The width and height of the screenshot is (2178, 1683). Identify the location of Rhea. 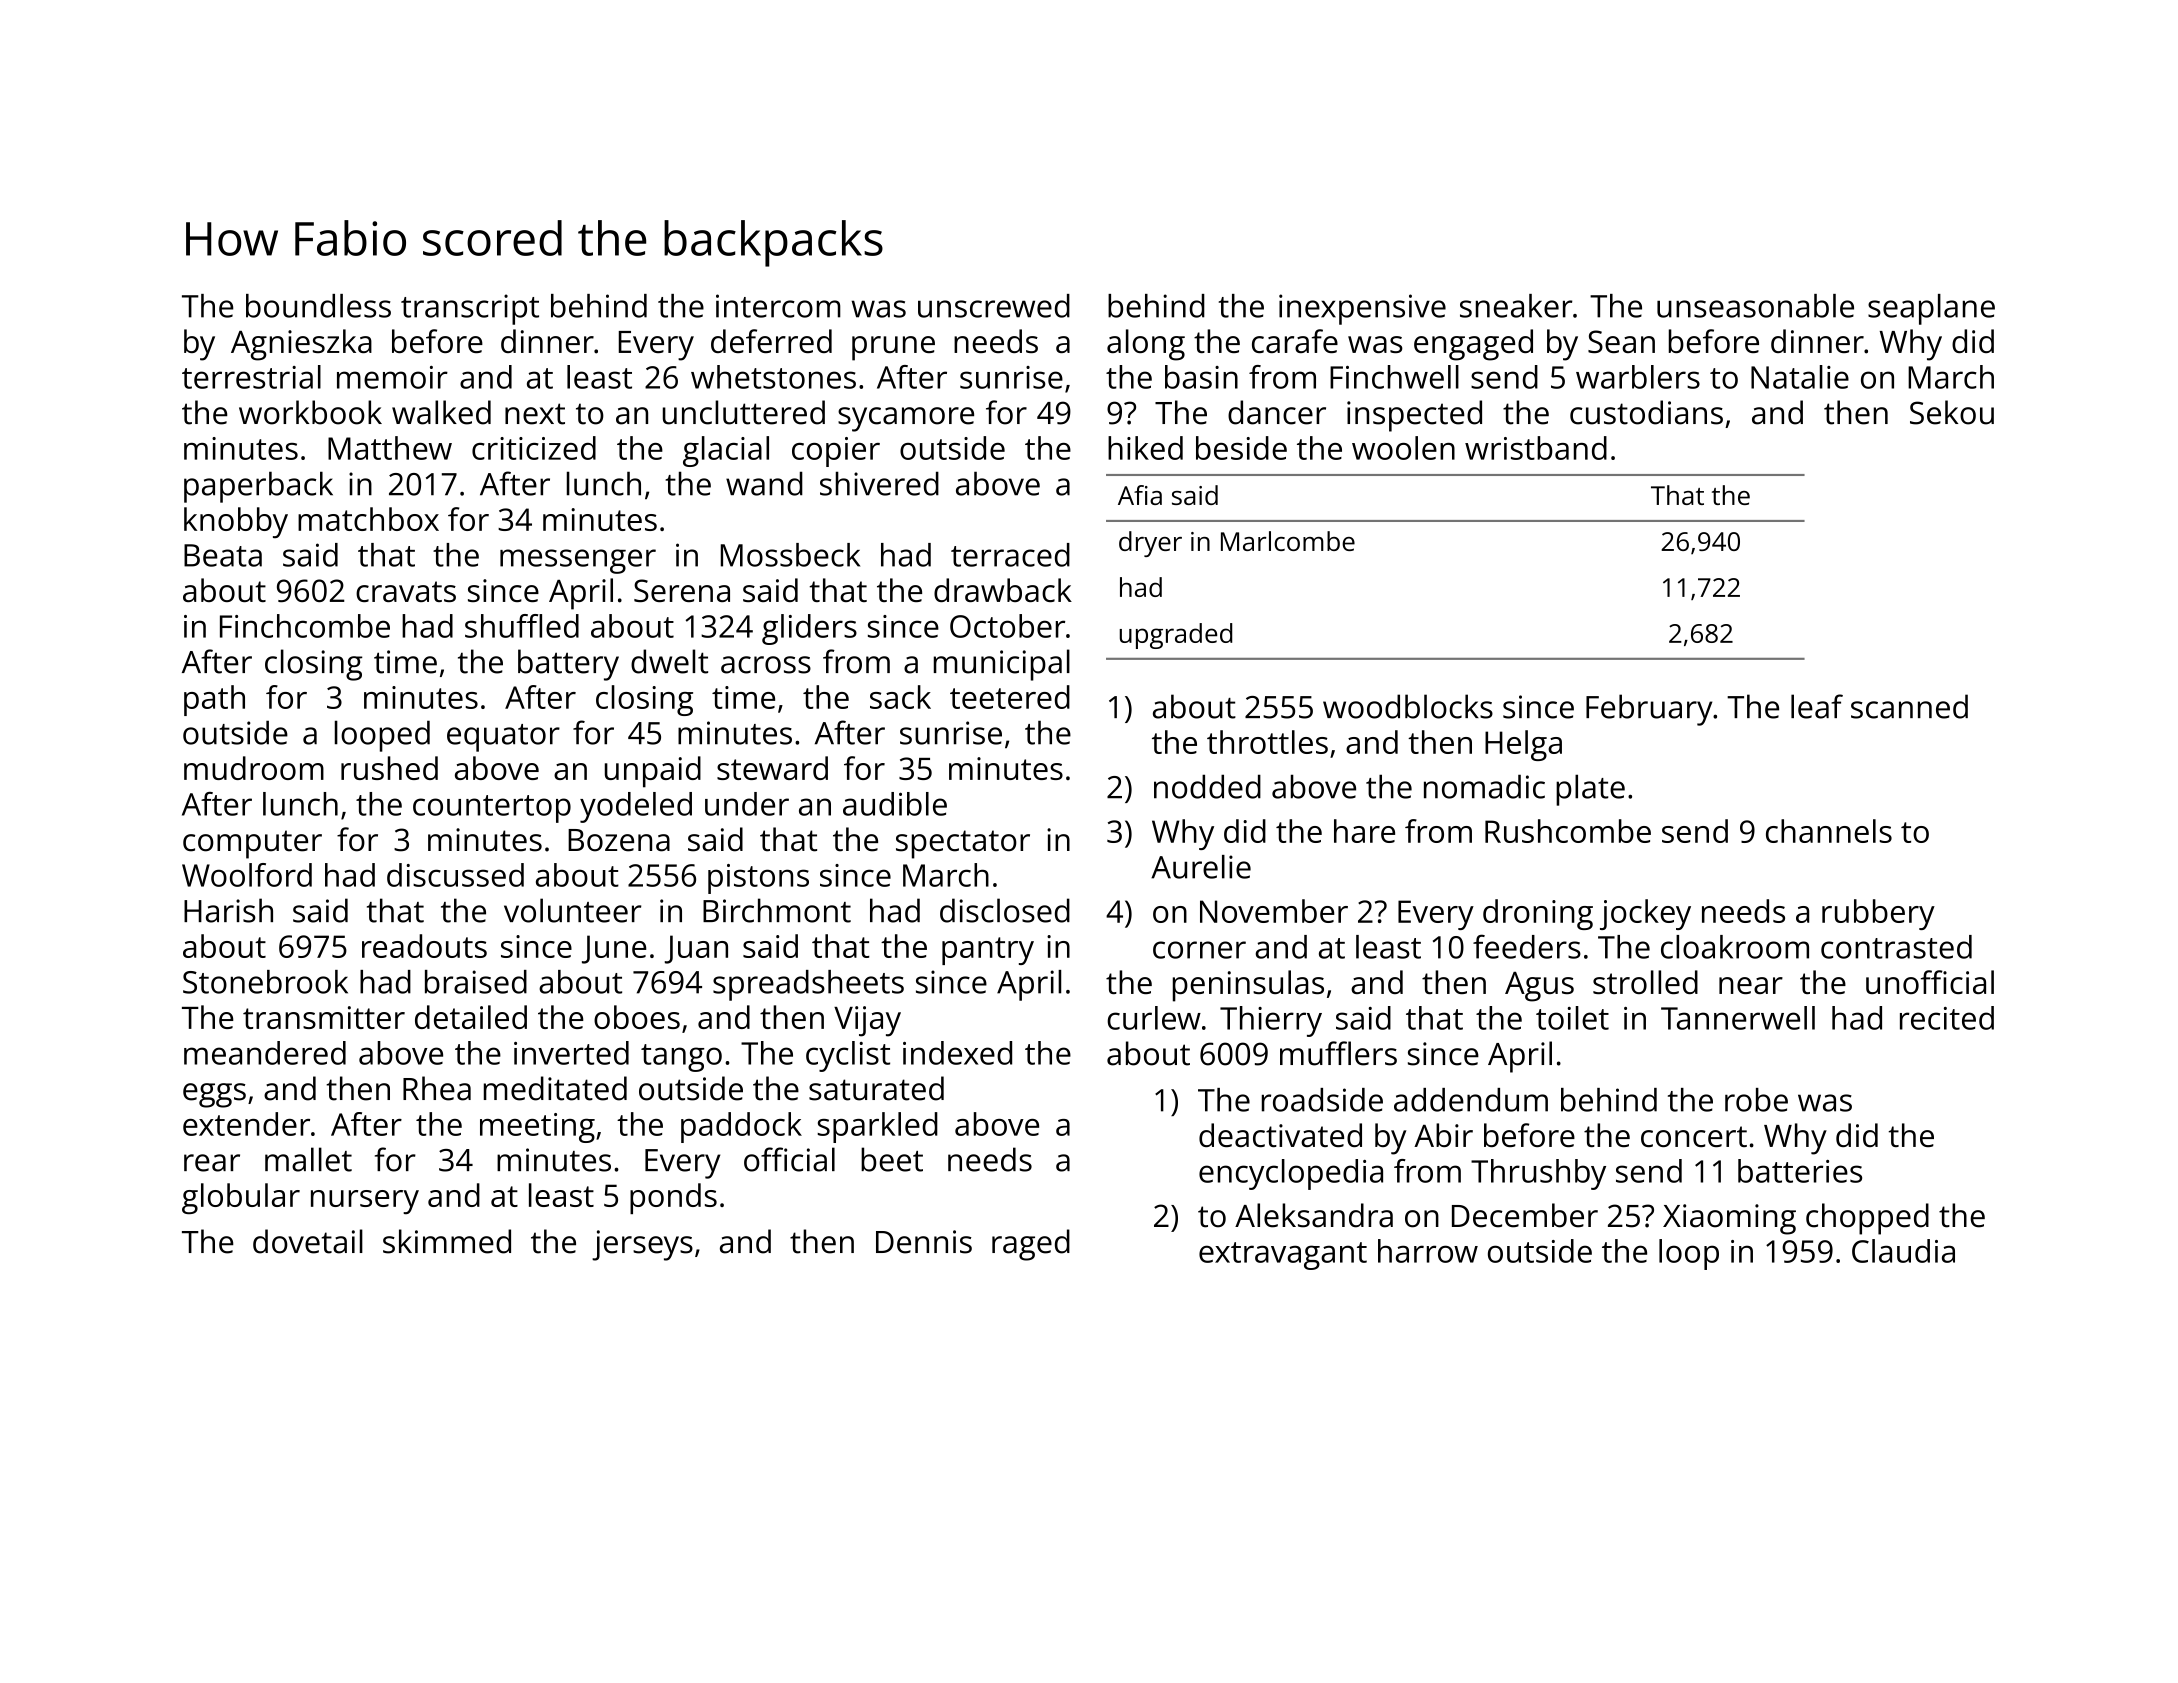
(437, 1088).
